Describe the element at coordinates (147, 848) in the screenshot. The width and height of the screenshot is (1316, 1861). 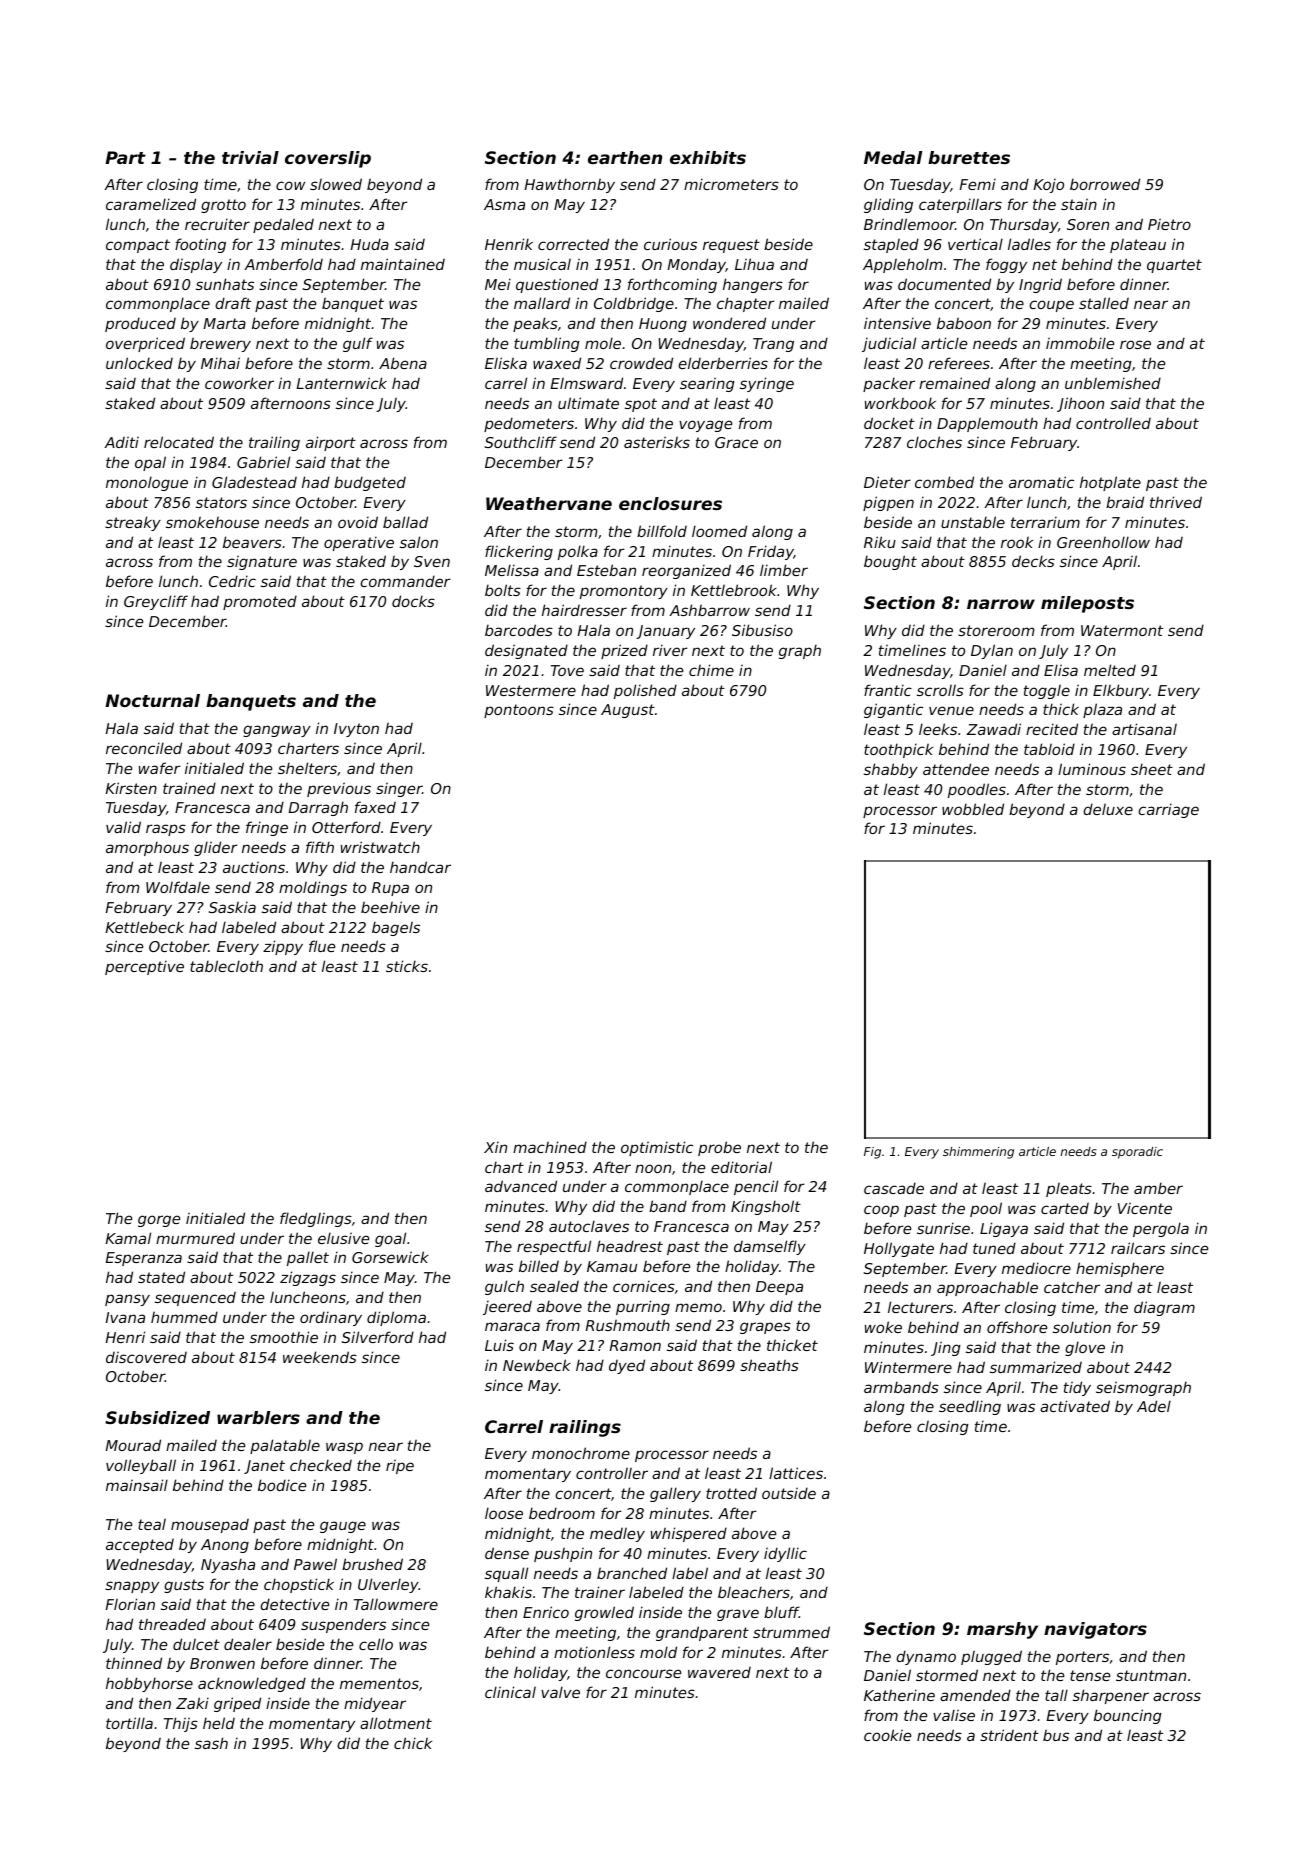
I see `amorphous` at that location.
